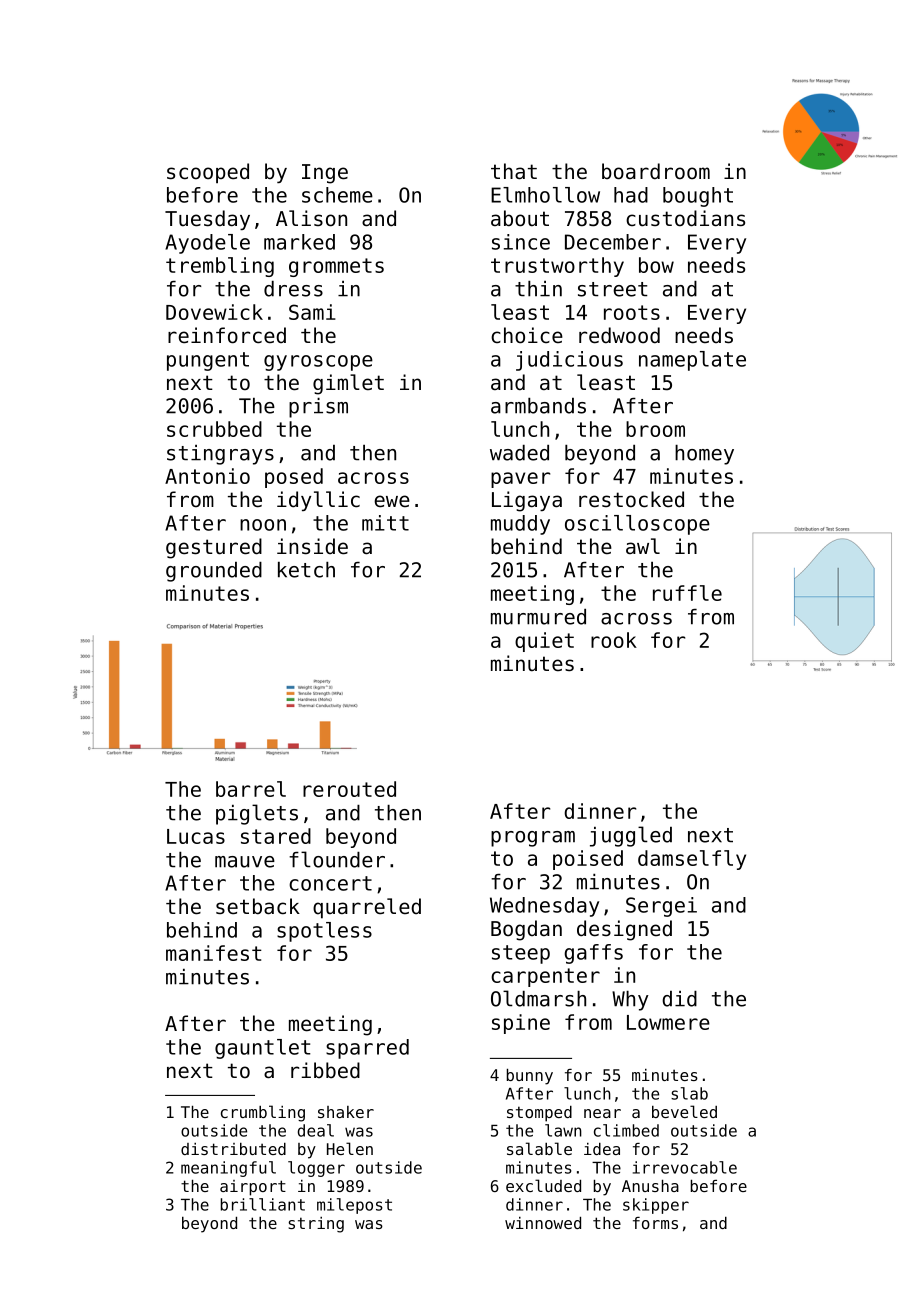 The image size is (924, 1311). What do you see at coordinates (325, 1070) in the image?
I see `ribbed` at bounding box center [325, 1070].
